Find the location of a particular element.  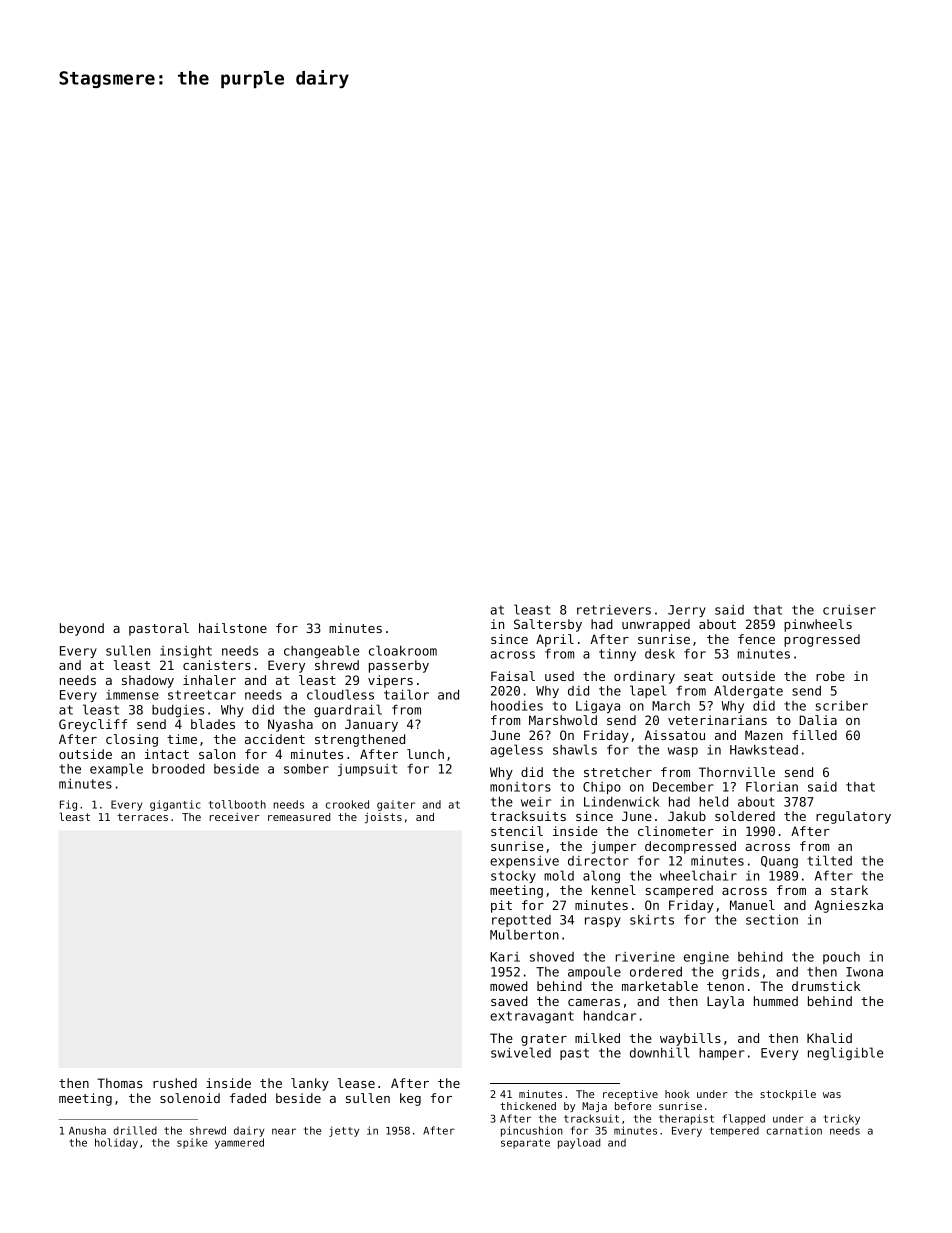

grater is located at coordinates (544, 1040).
